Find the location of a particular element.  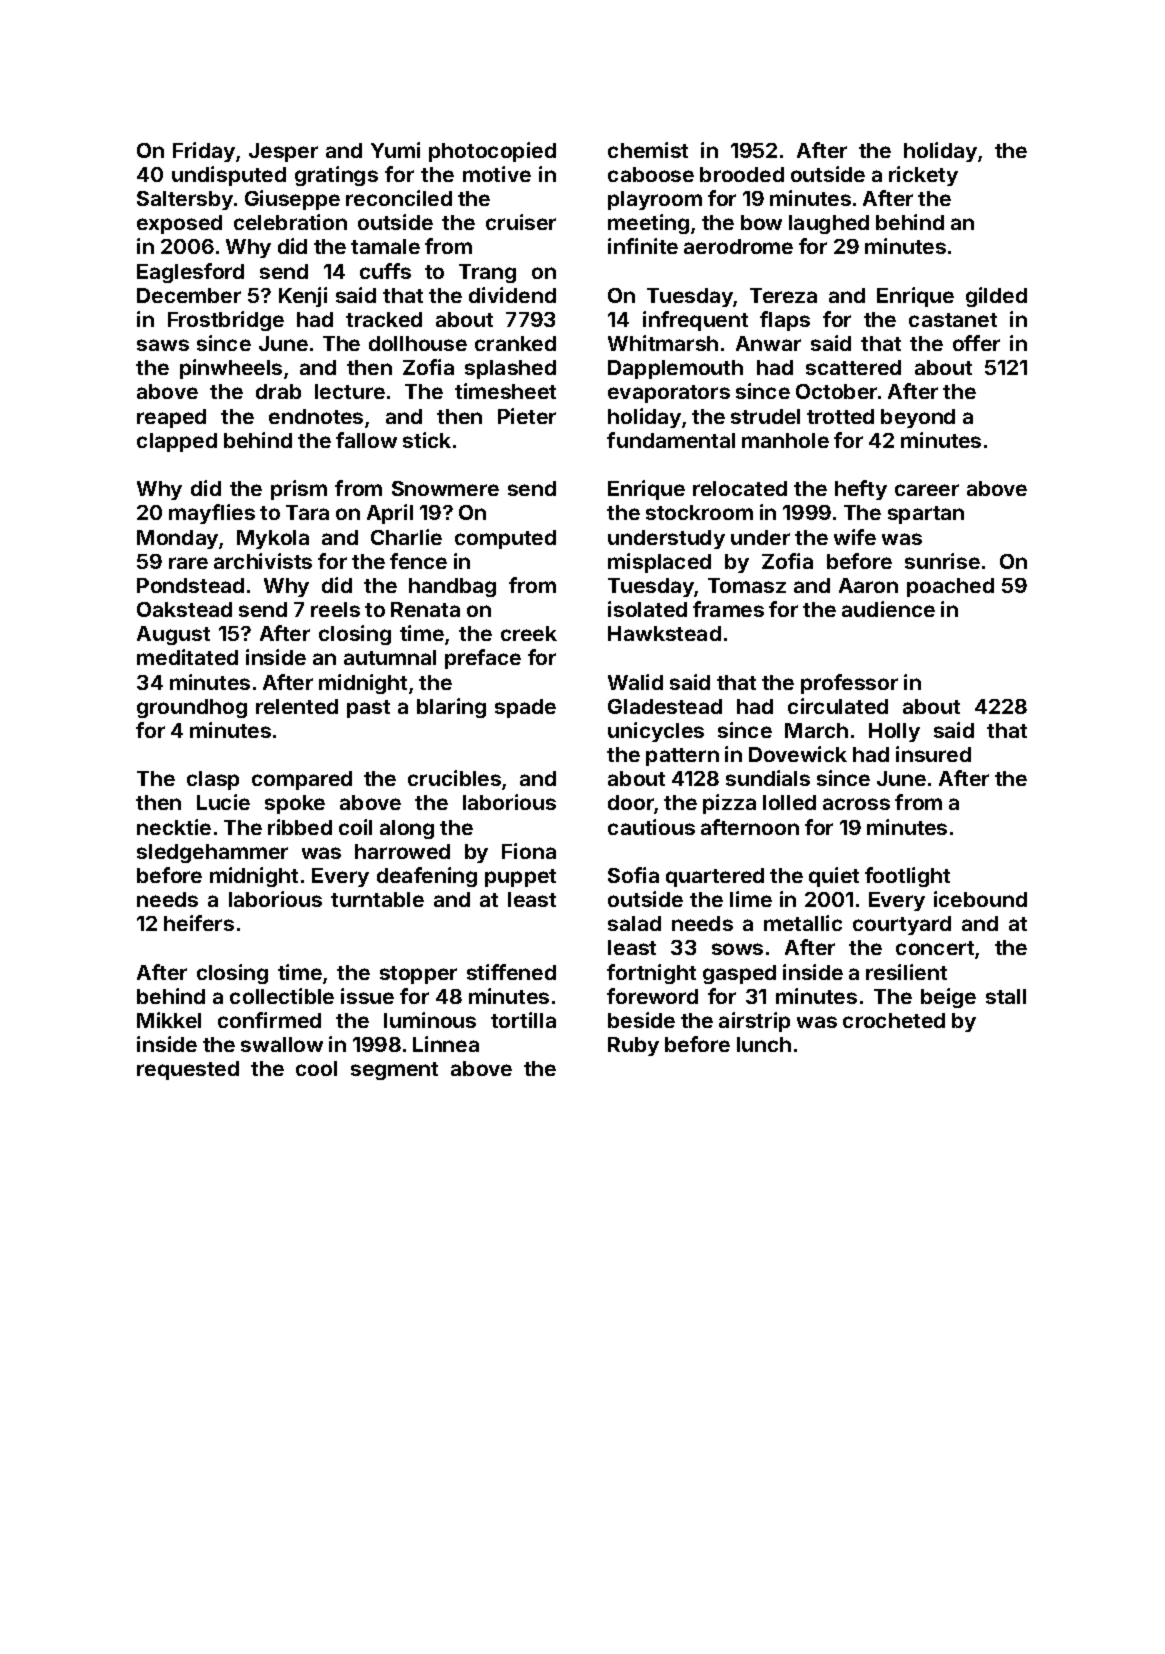

compared is located at coordinates (302, 780).
